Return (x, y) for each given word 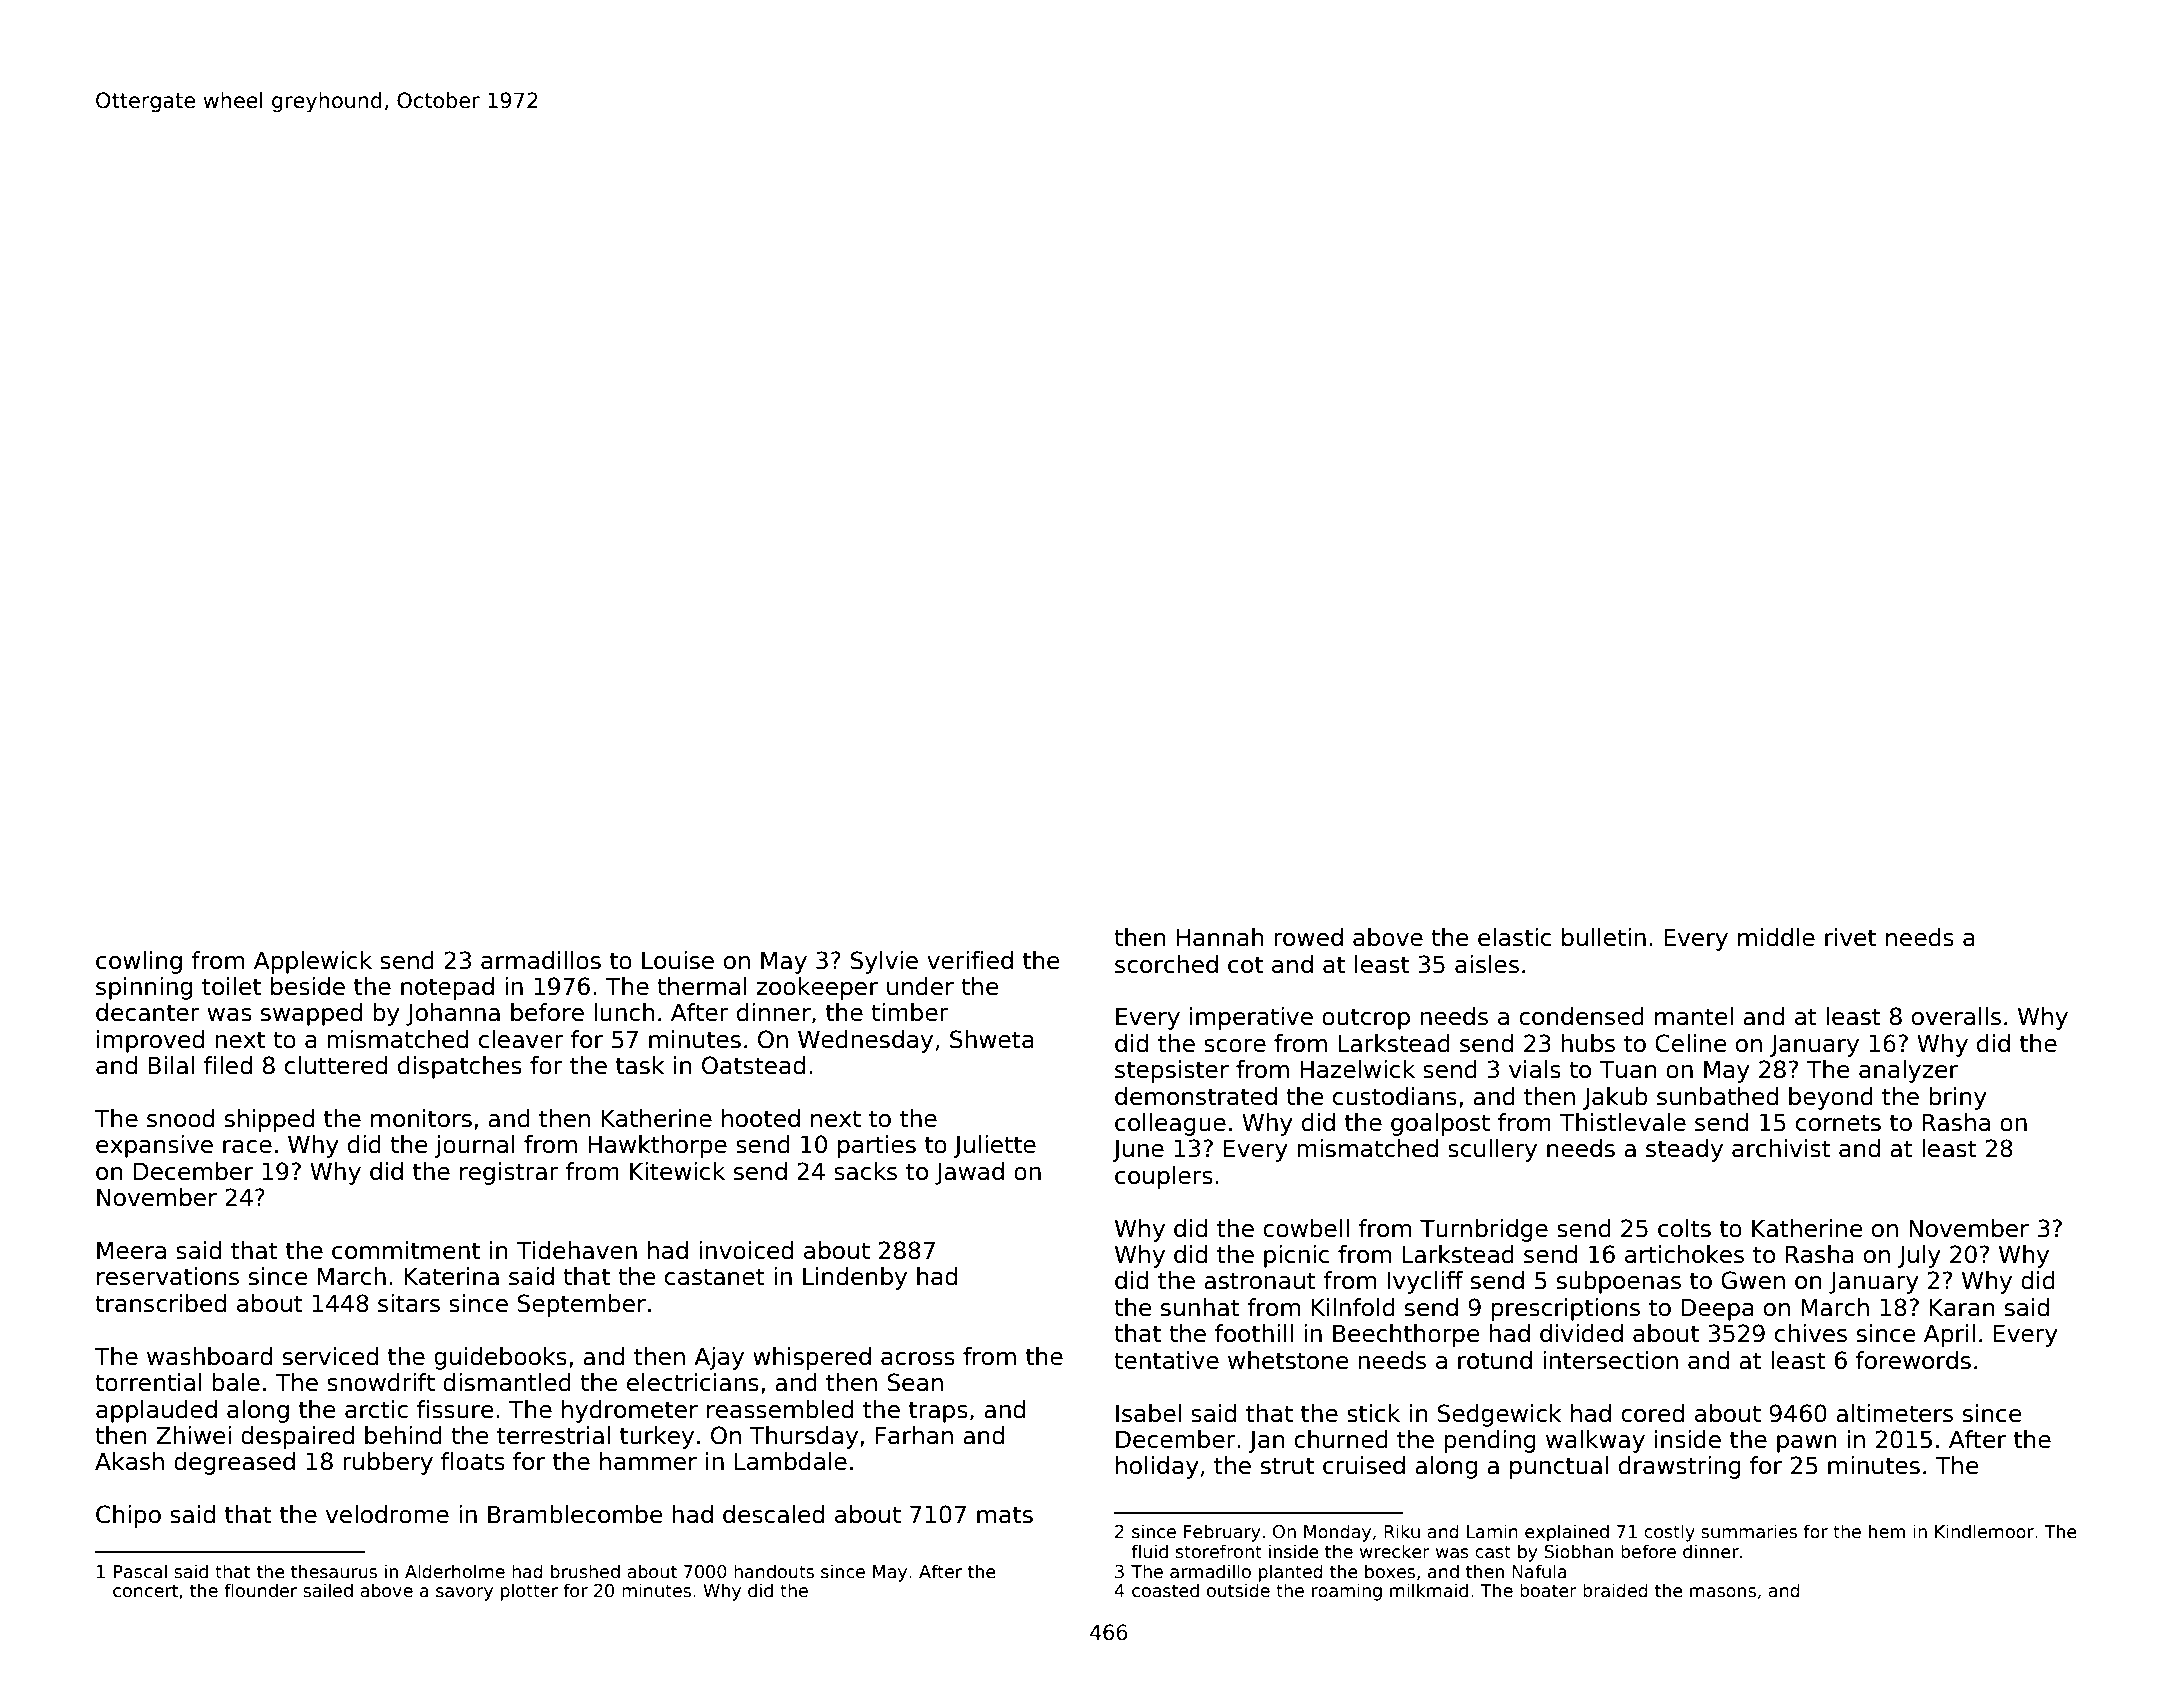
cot (1245, 965)
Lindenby (855, 1278)
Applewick (313, 962)
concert (145, 1591)
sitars (409, 1303)
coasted (1165, 1590)
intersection (1610, 1360)
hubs (1588, 1043)
